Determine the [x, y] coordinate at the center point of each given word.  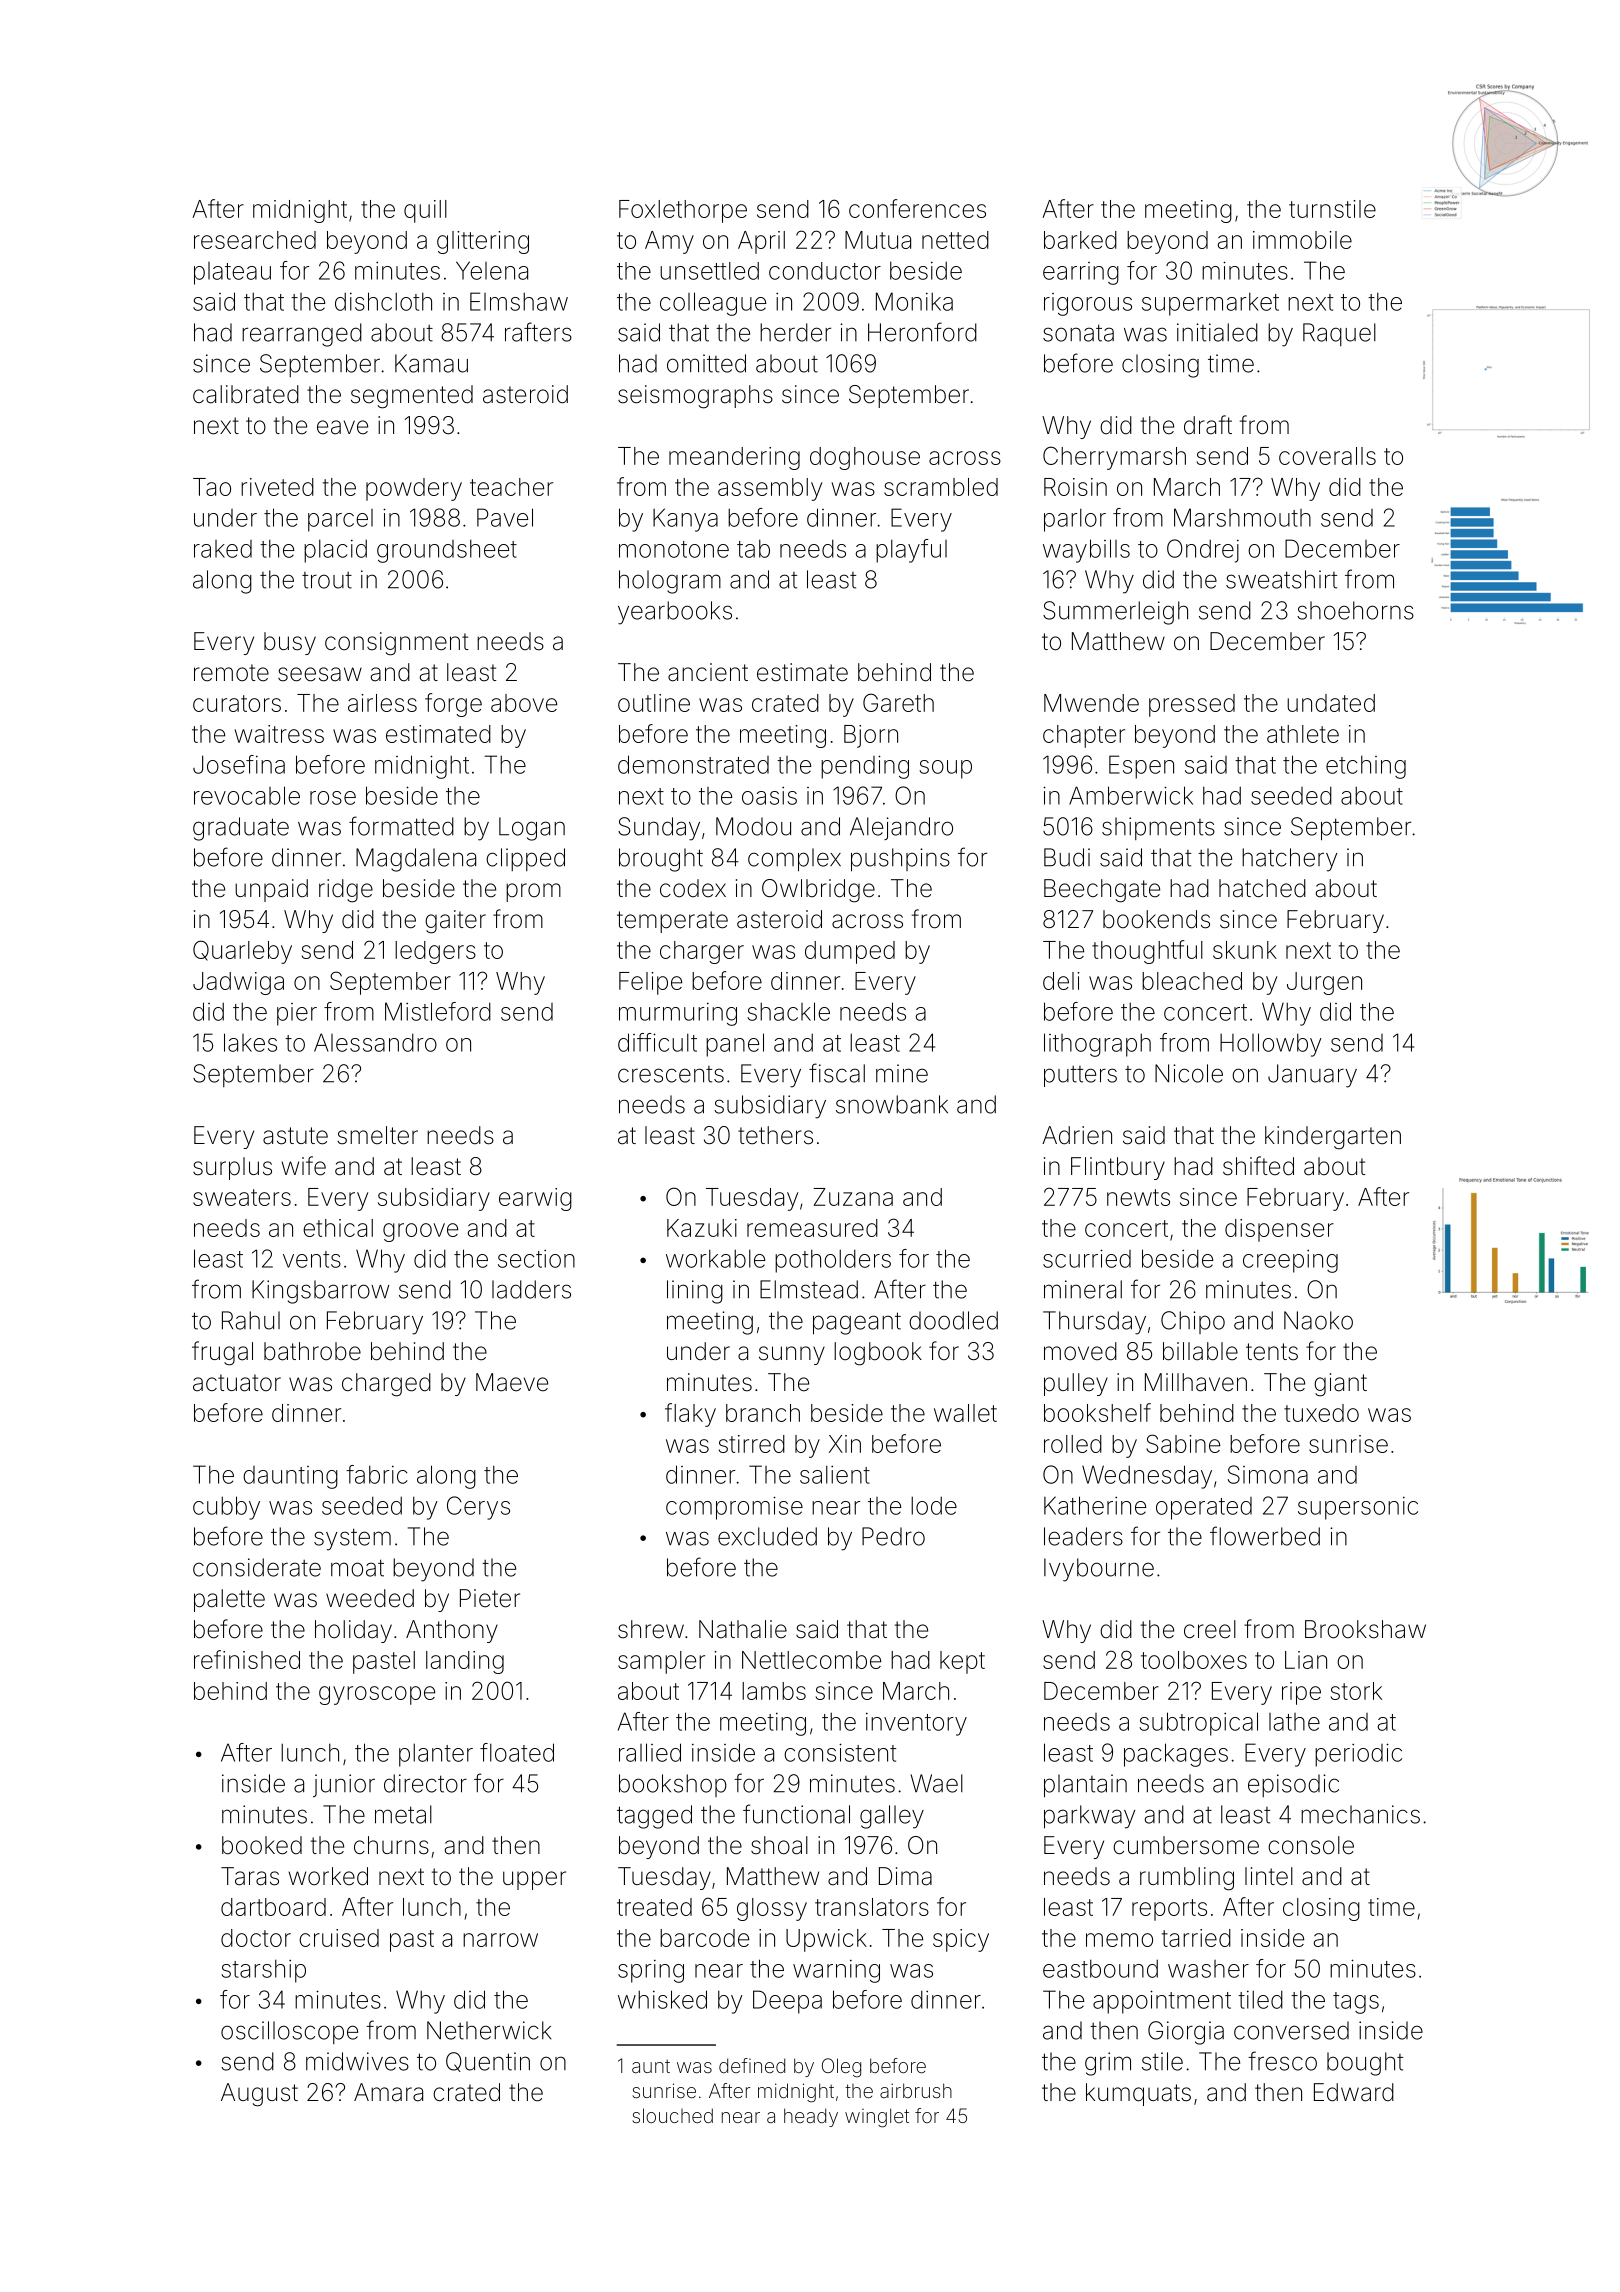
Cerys [478, 1508]
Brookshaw [1365, 1629]
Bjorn [871, 736]
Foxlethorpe [683, 211]
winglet [877, 2118]
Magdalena [416, 860]
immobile [1302, 240]
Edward [1354, 2092]
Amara [388, 2092]
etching [1366, 767]
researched [255, 240]
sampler [661, 1662]
